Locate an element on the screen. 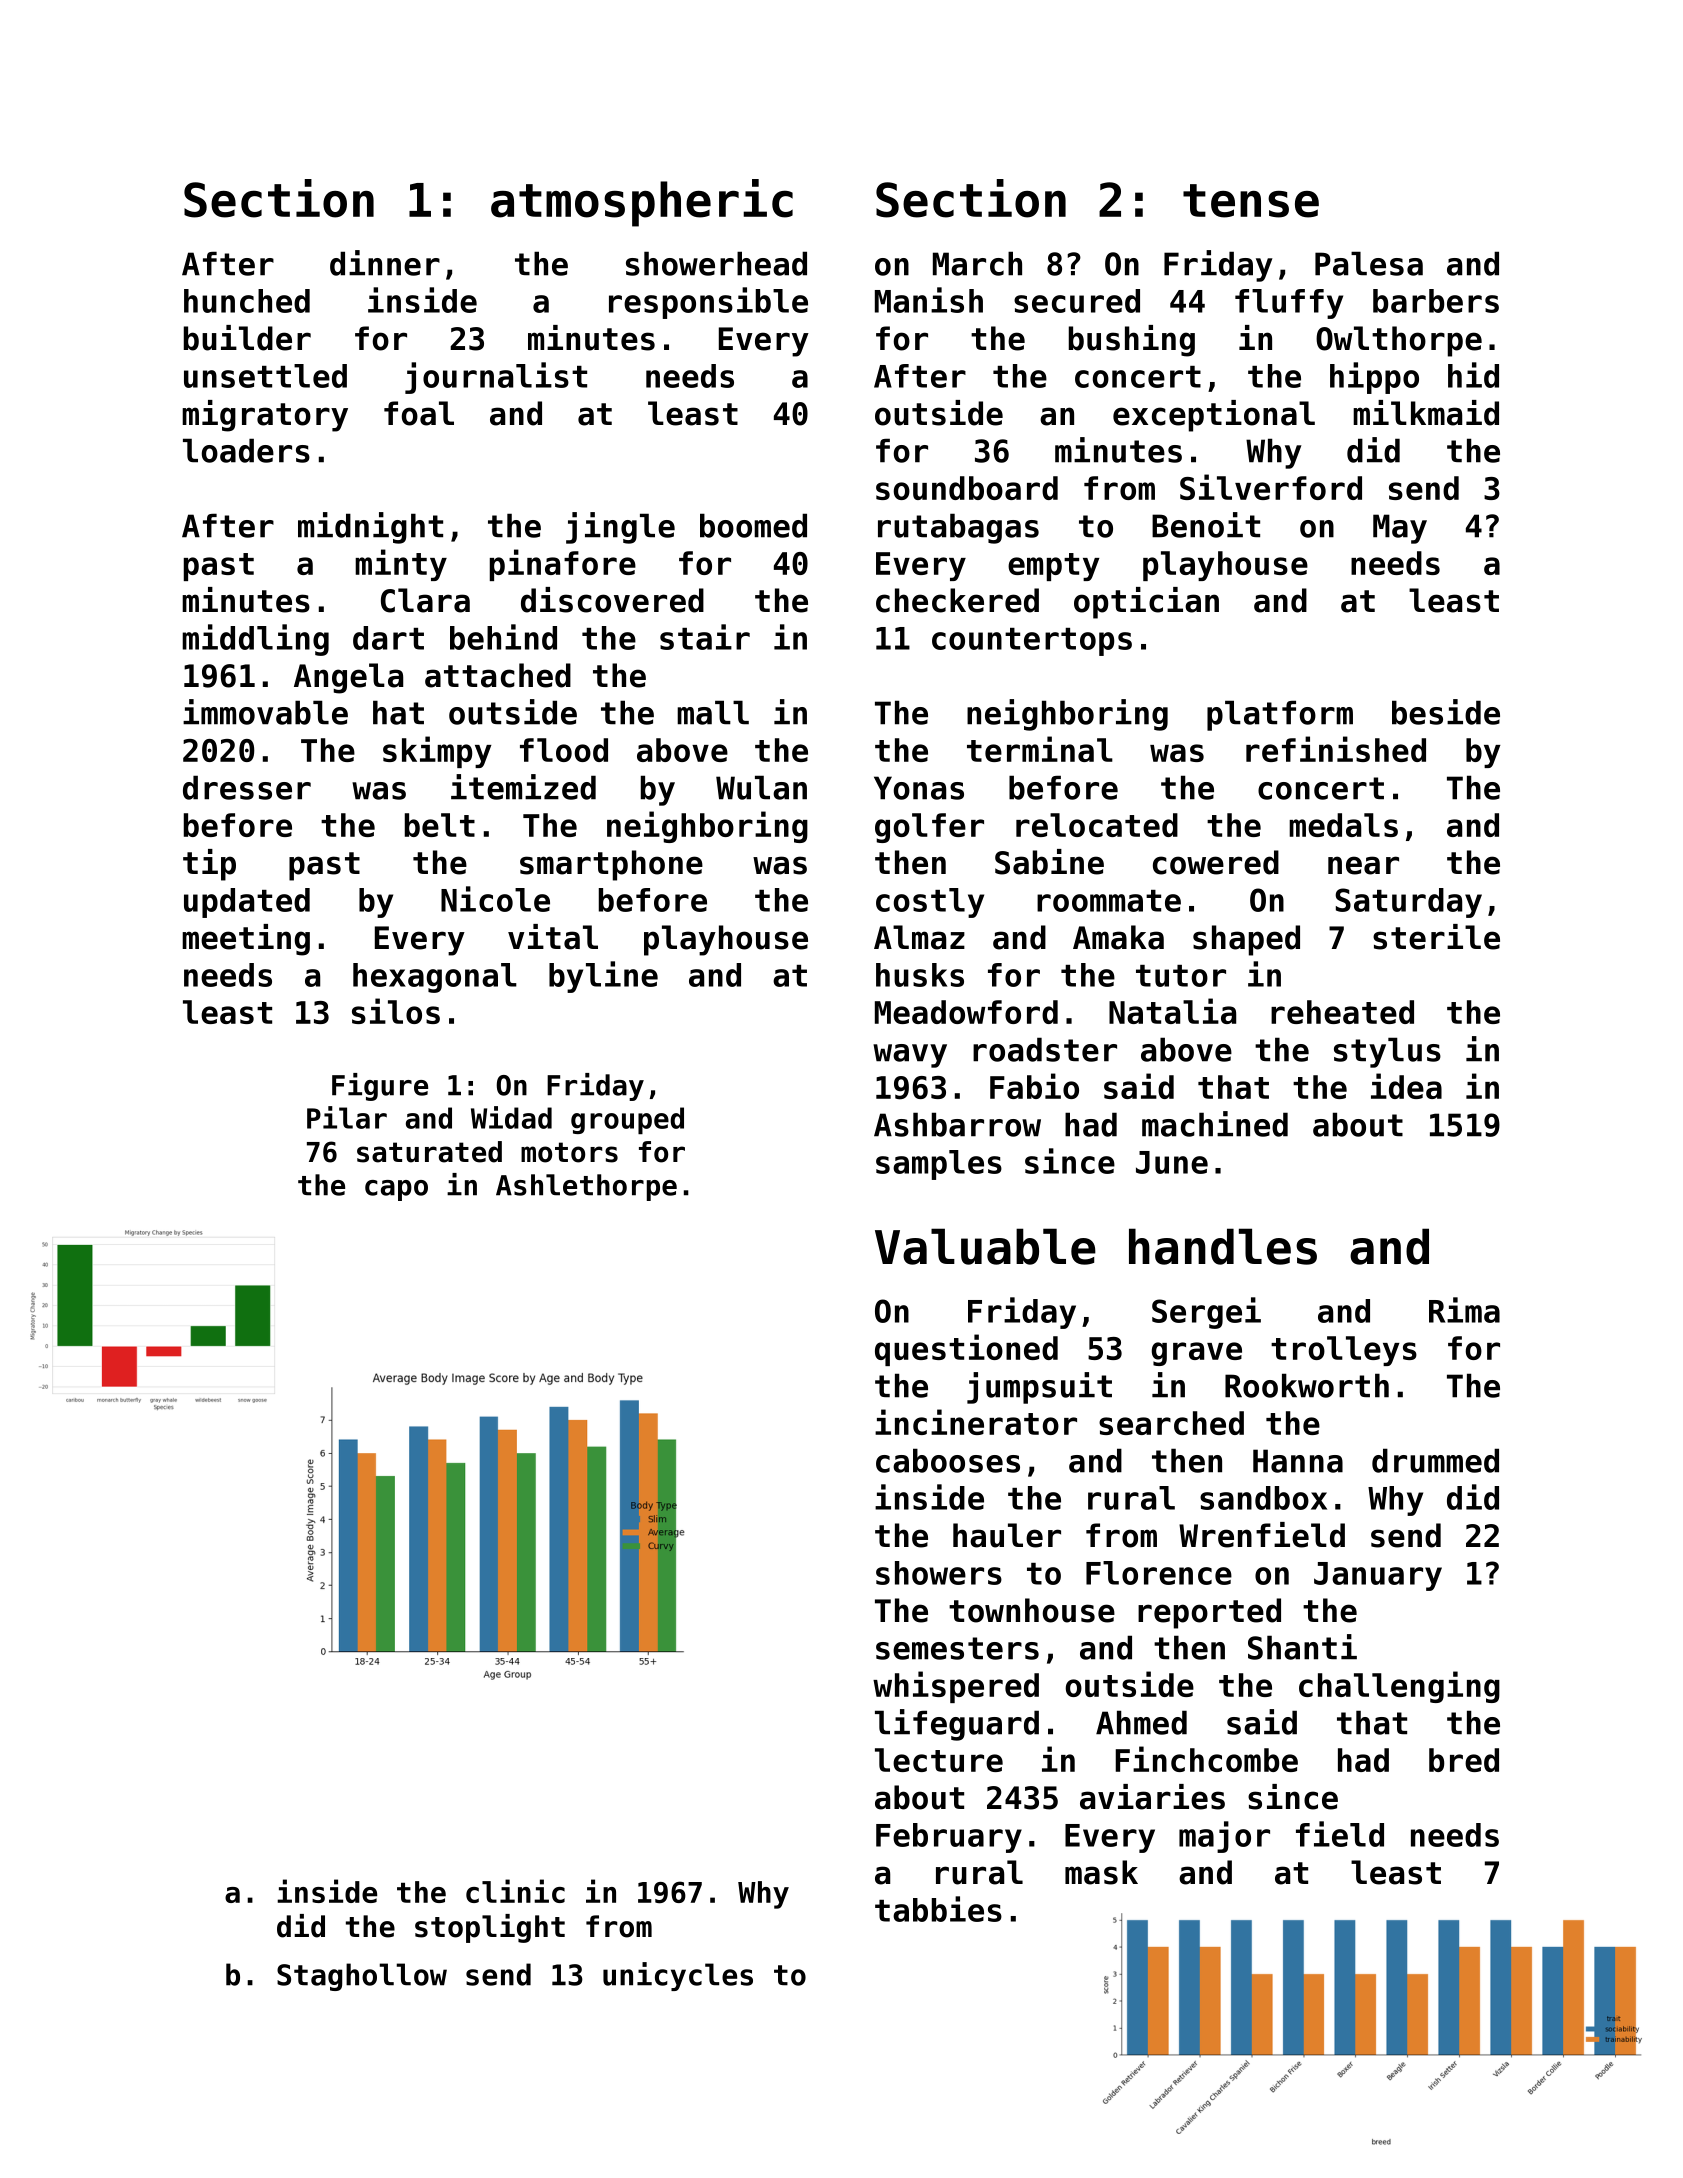 Image resolution: width=1683 pixels, height=2178 pixels. exceptional is located at coordinates (1214, 416).
